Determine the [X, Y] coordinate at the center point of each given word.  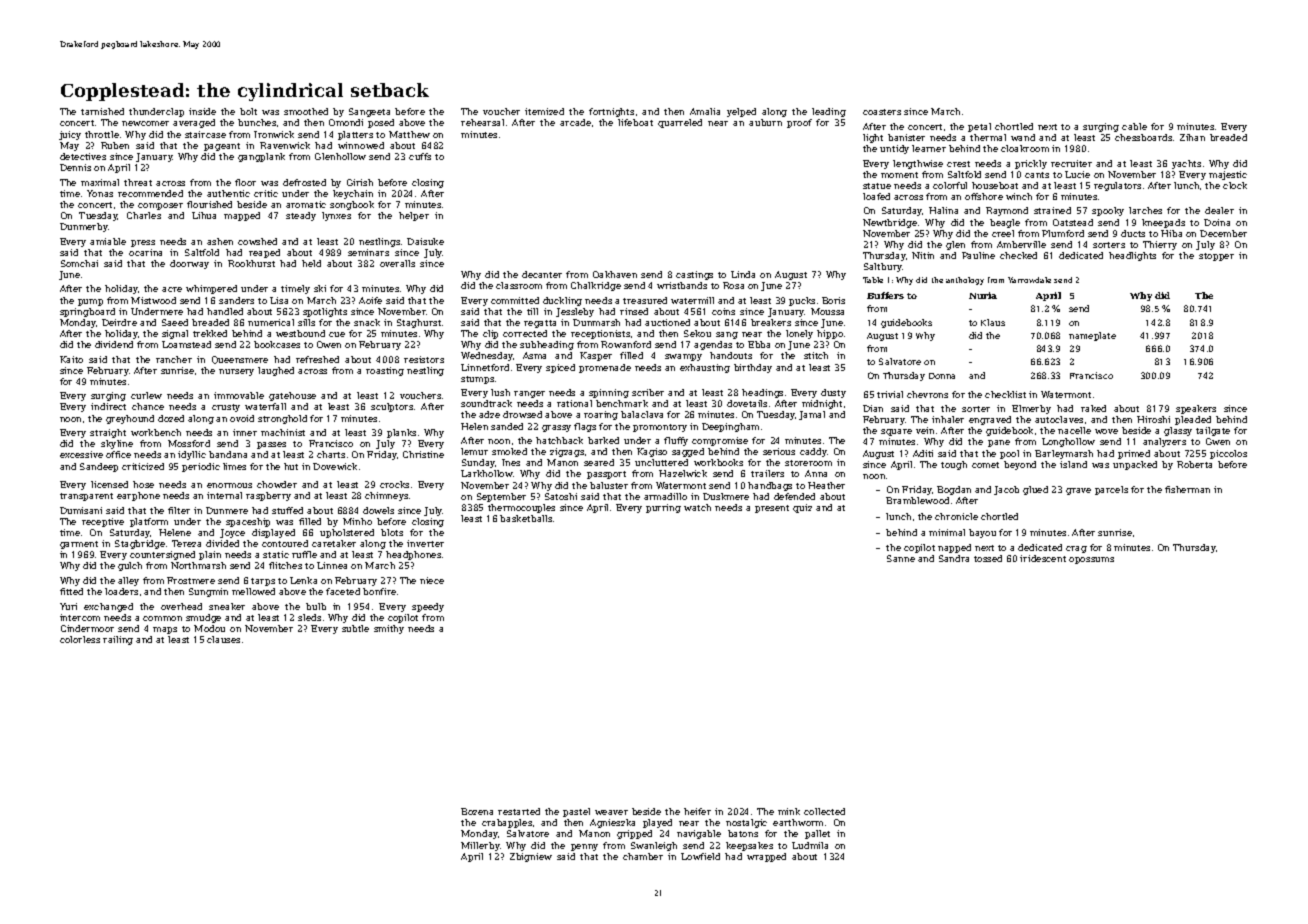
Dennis [75, 167]
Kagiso [652, 452]
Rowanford [626, 344]
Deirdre [119, 322]
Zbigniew [531, 857]
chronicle [956, 516]
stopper [1216, 257]
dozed [171, 418]
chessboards [1143, 137]
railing [118, 640]
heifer [697, 811]
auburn [765, 122]
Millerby [480, 846]
